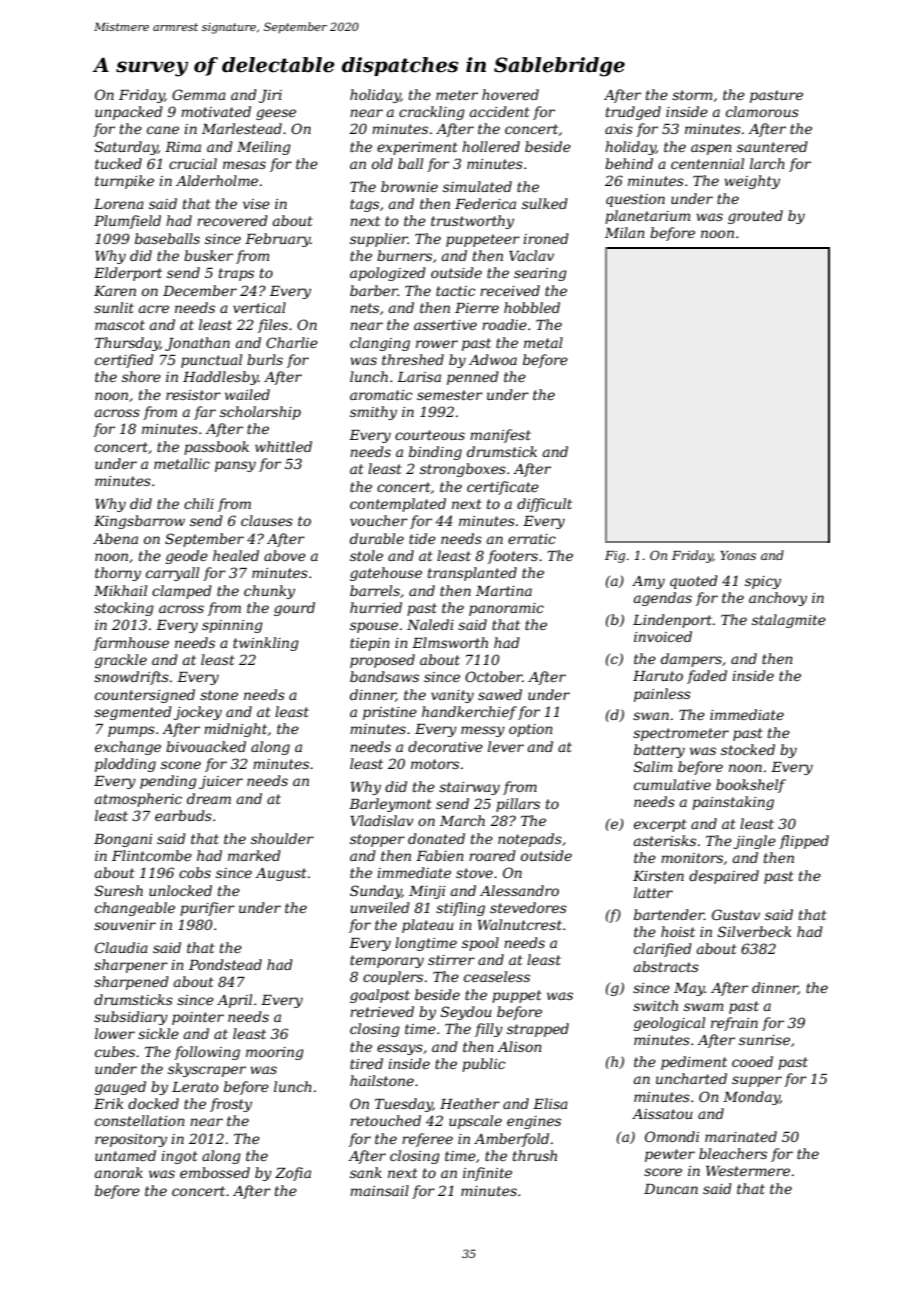 This image has width=924, height=1308. Describe the element at coordinates (510, 94) in the image. I see `hovered` at that location.
